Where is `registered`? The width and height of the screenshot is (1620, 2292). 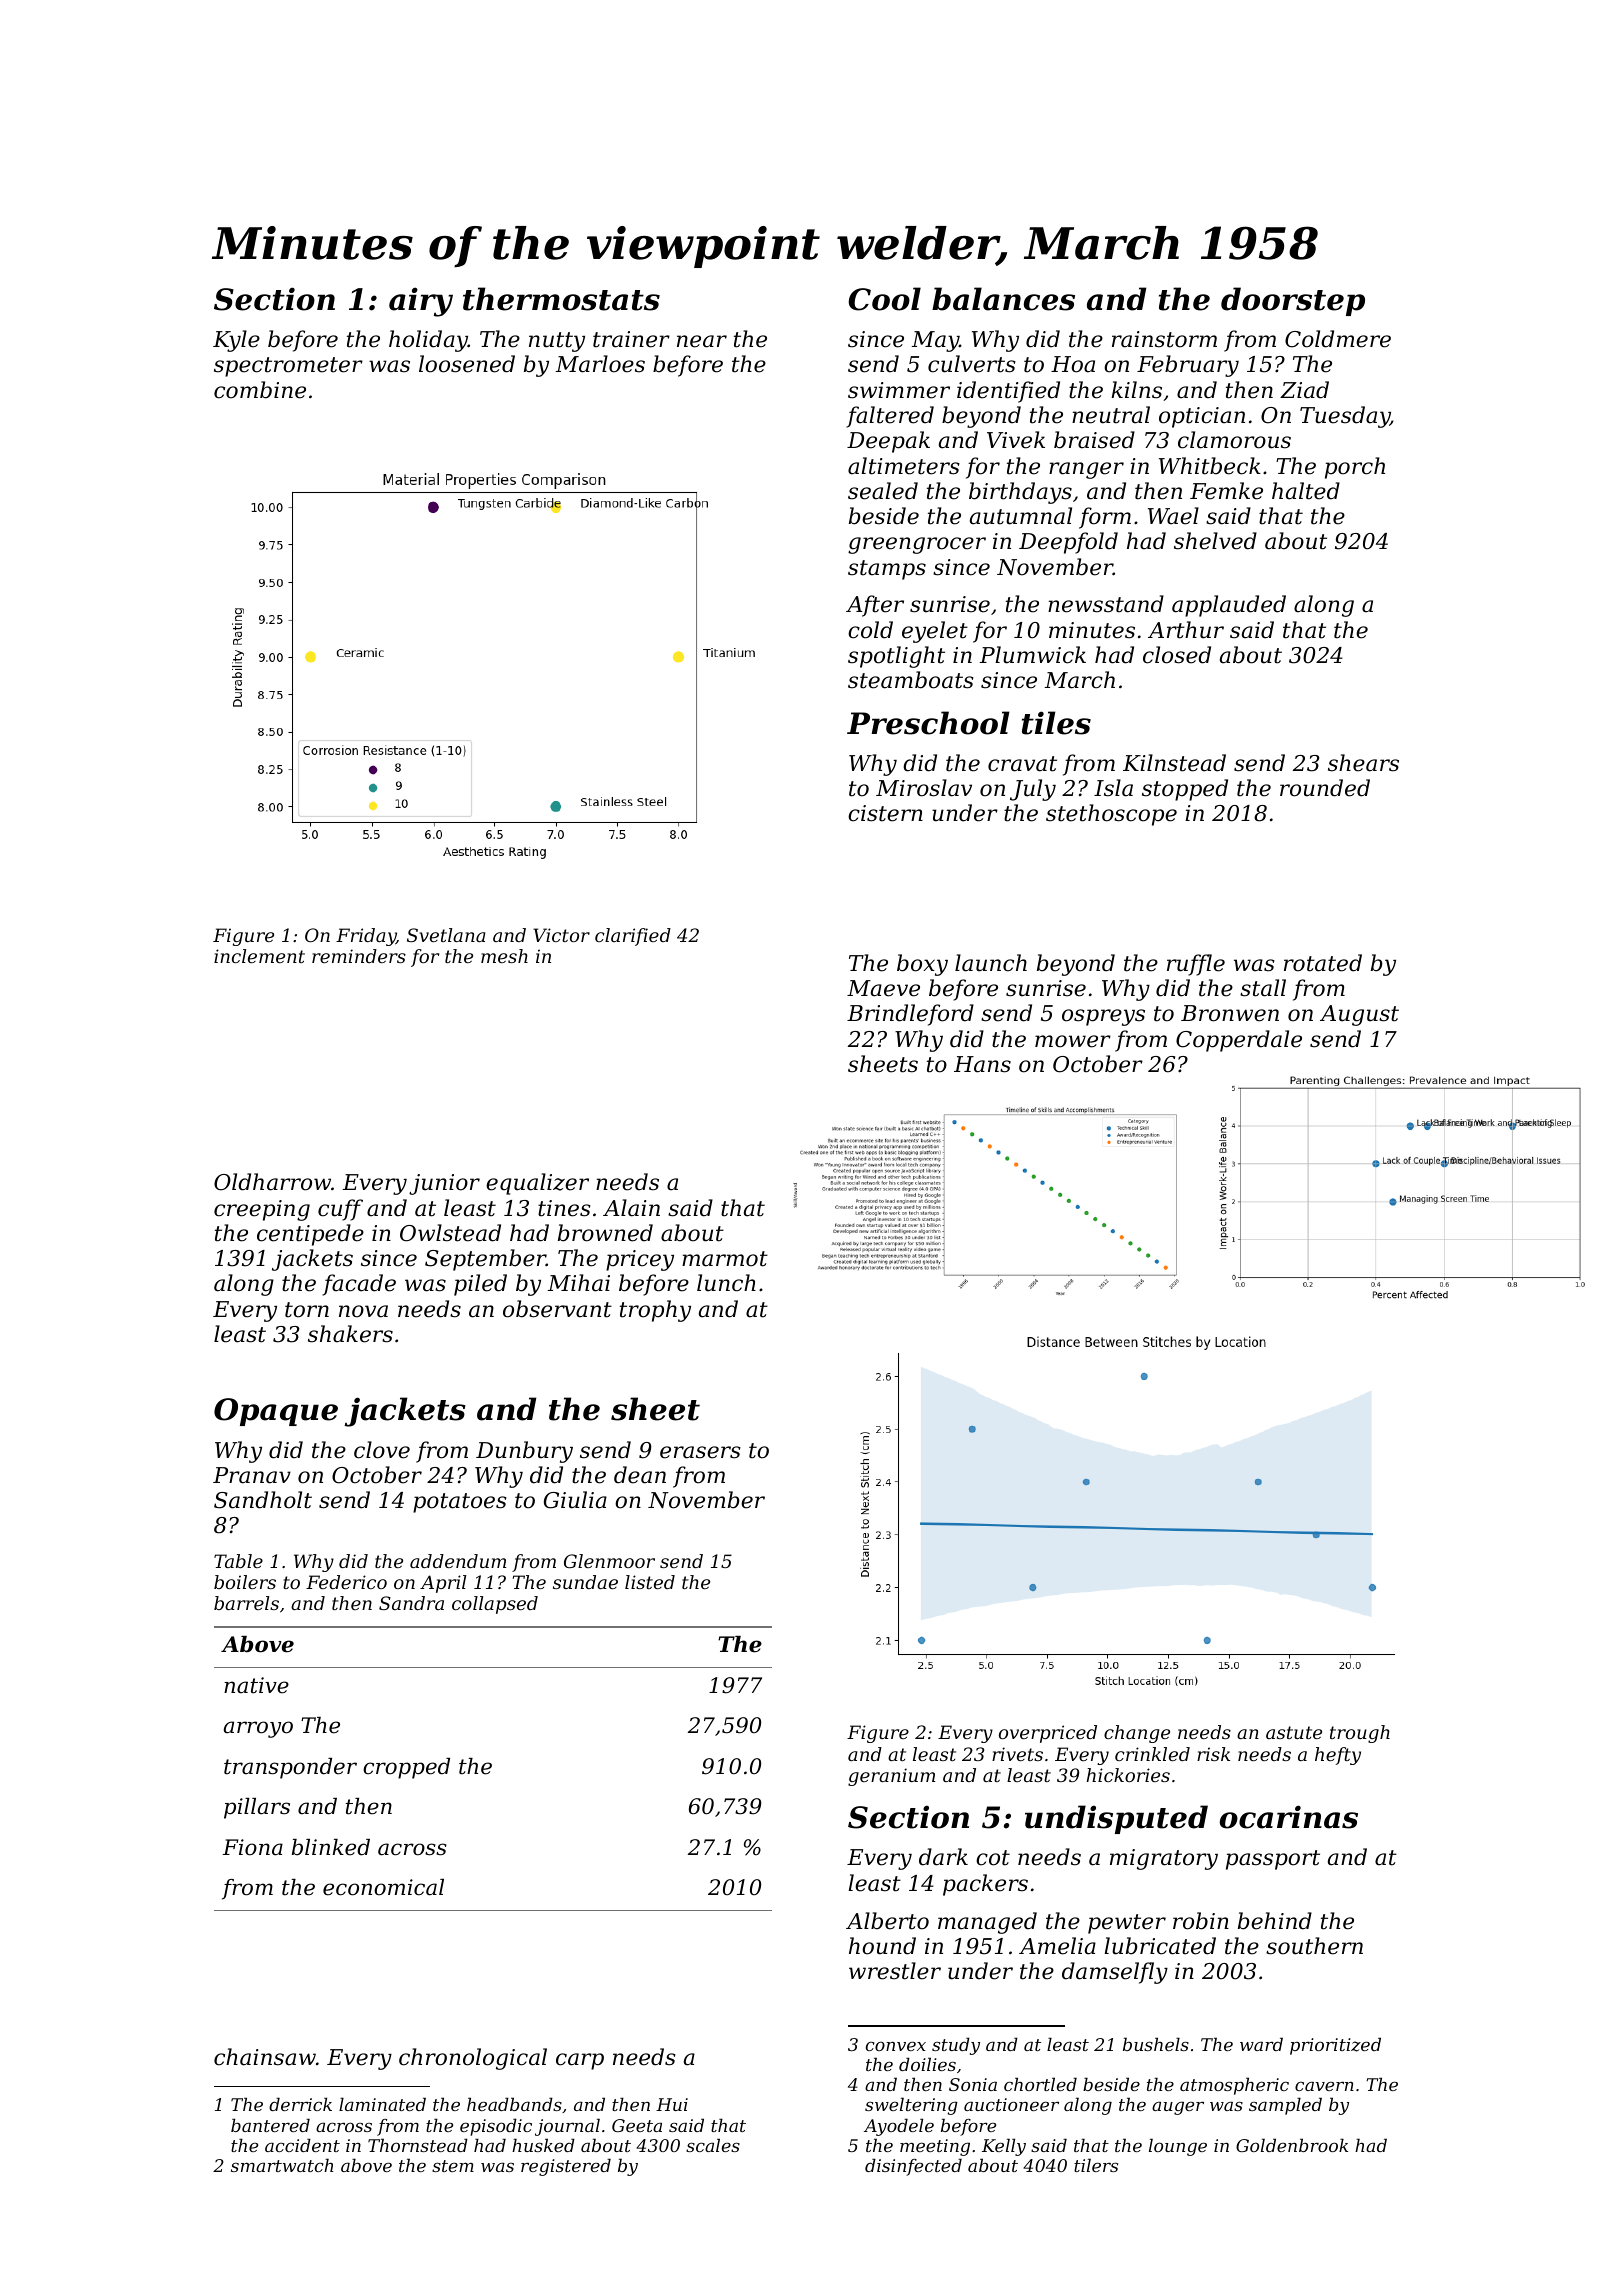 registered is located at coordinates (566, 2167).
